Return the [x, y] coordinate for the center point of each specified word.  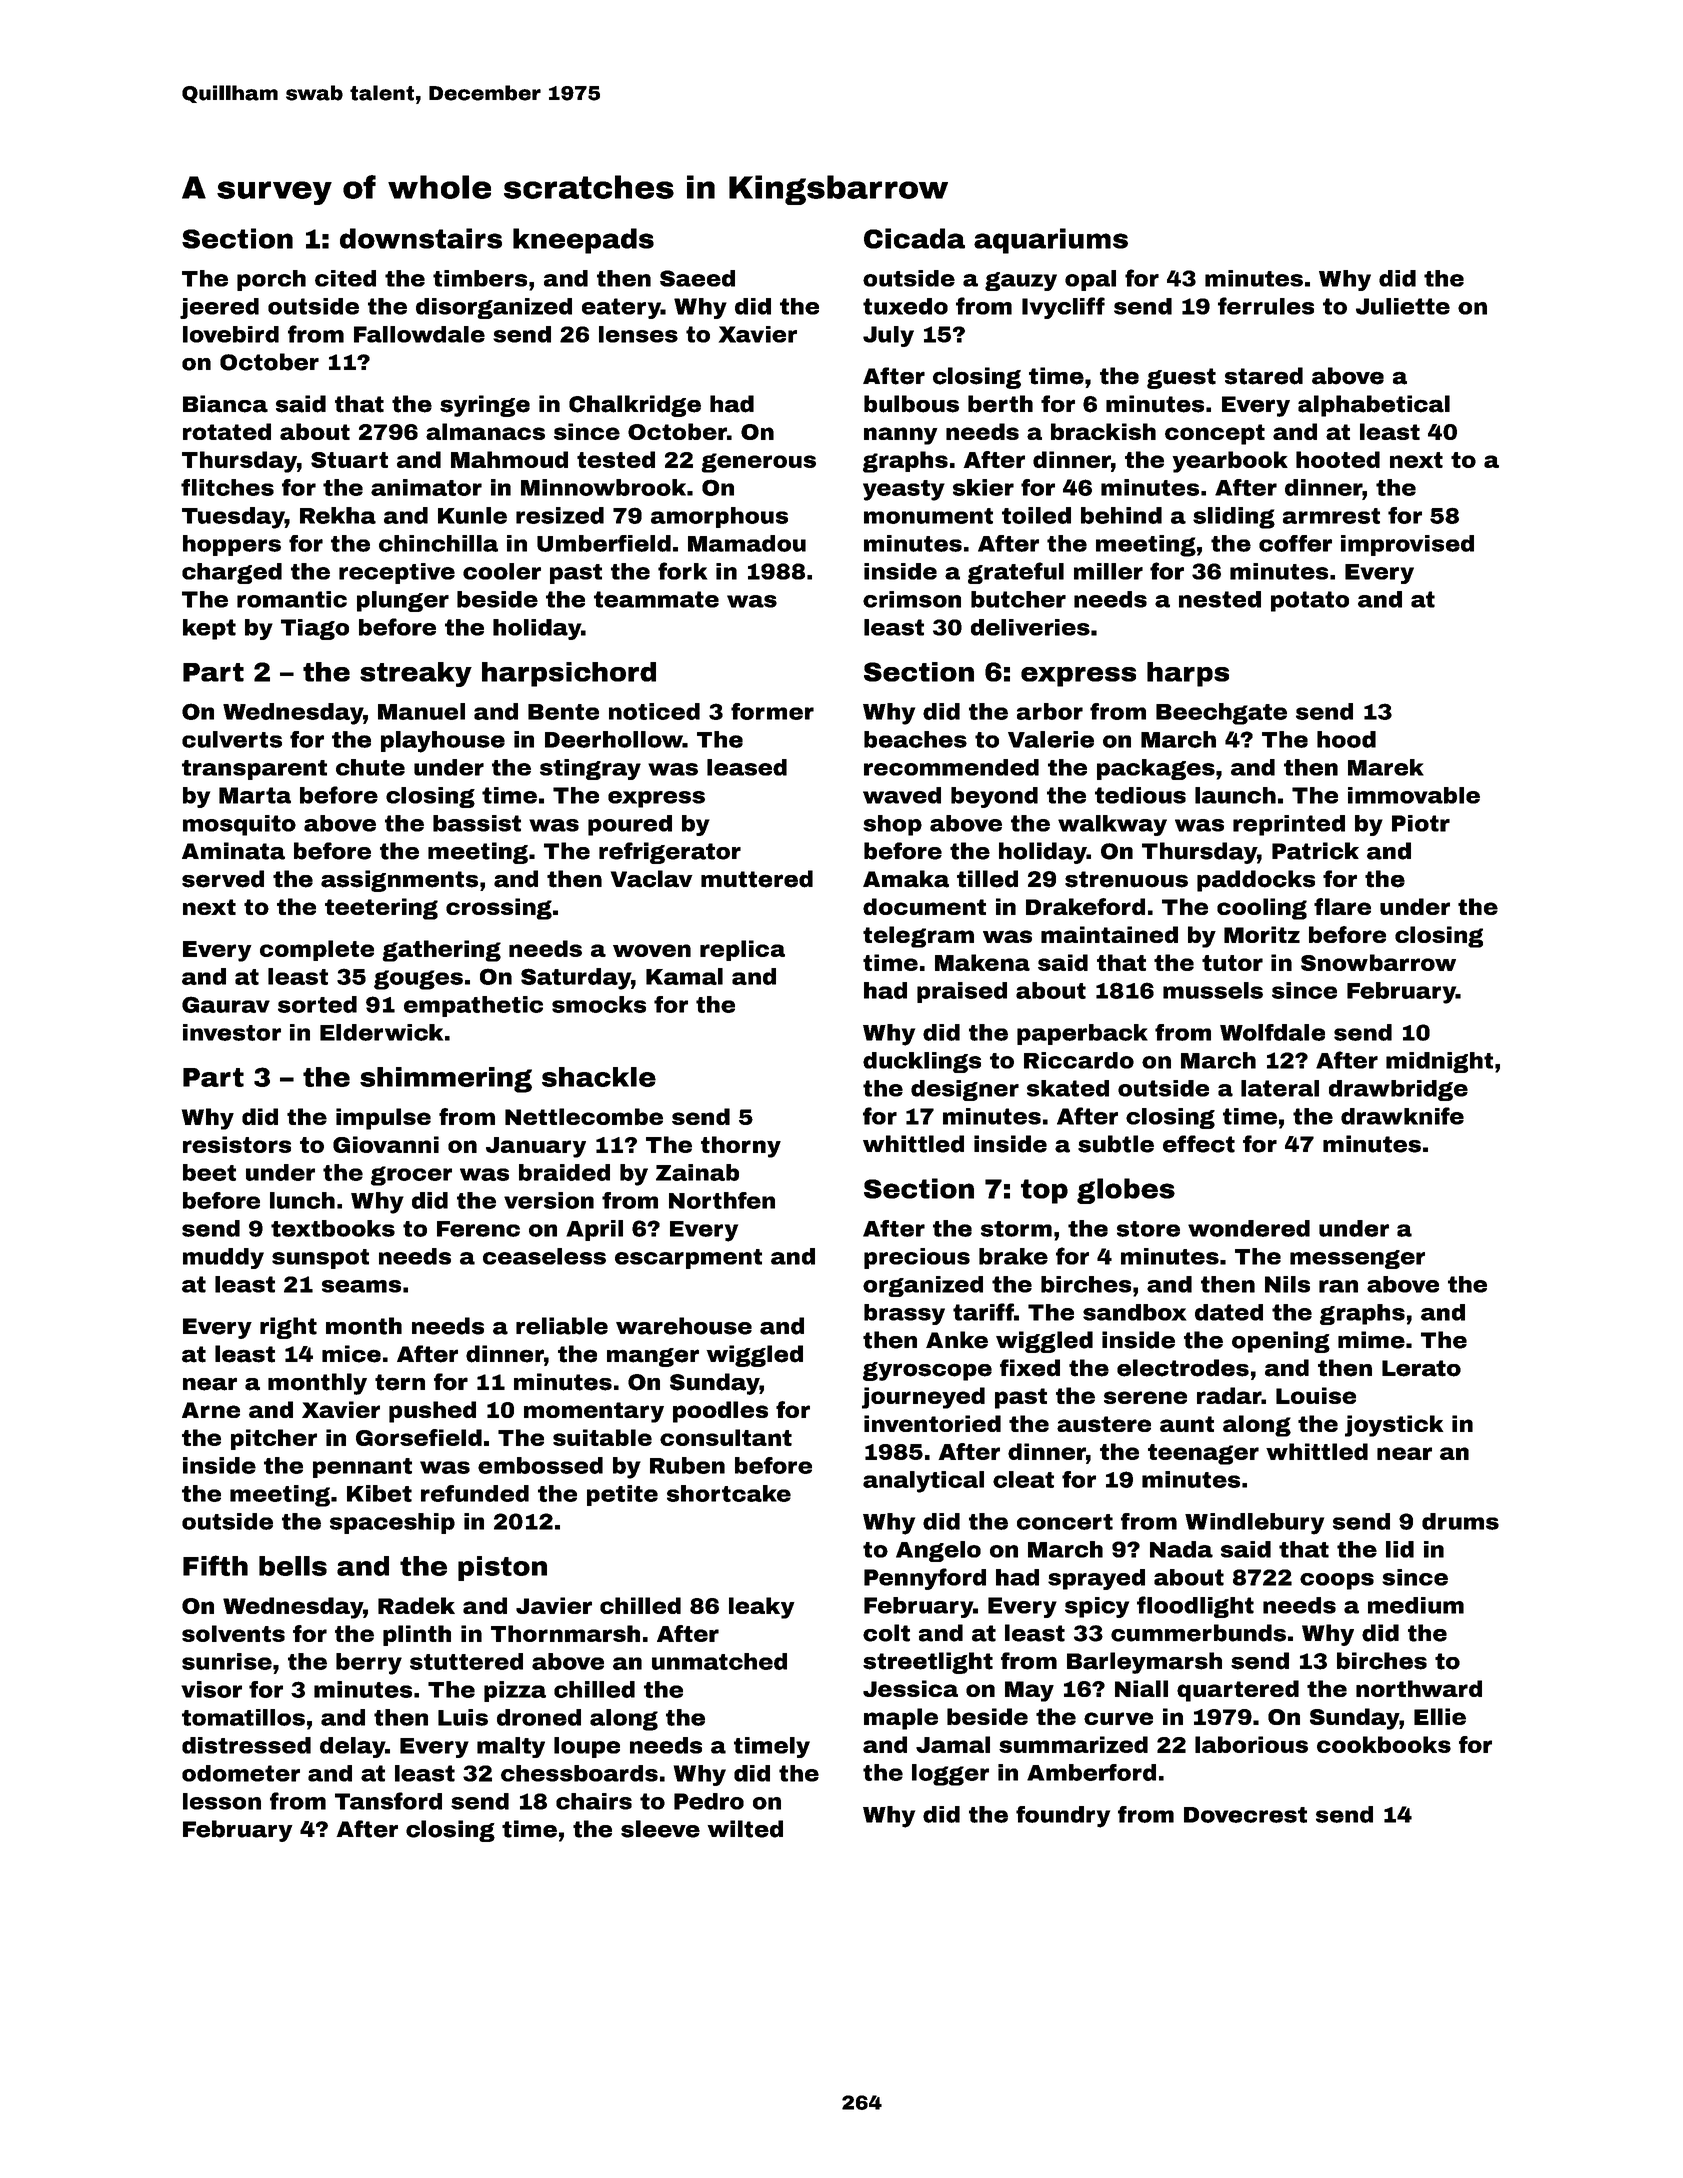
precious [917, 1258]
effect [1199, 1144]
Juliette [1403, 306]
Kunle [472, 515]
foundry [1063, 1817]
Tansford [388, 1801]
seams [361, 1286]
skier [983, 487]
